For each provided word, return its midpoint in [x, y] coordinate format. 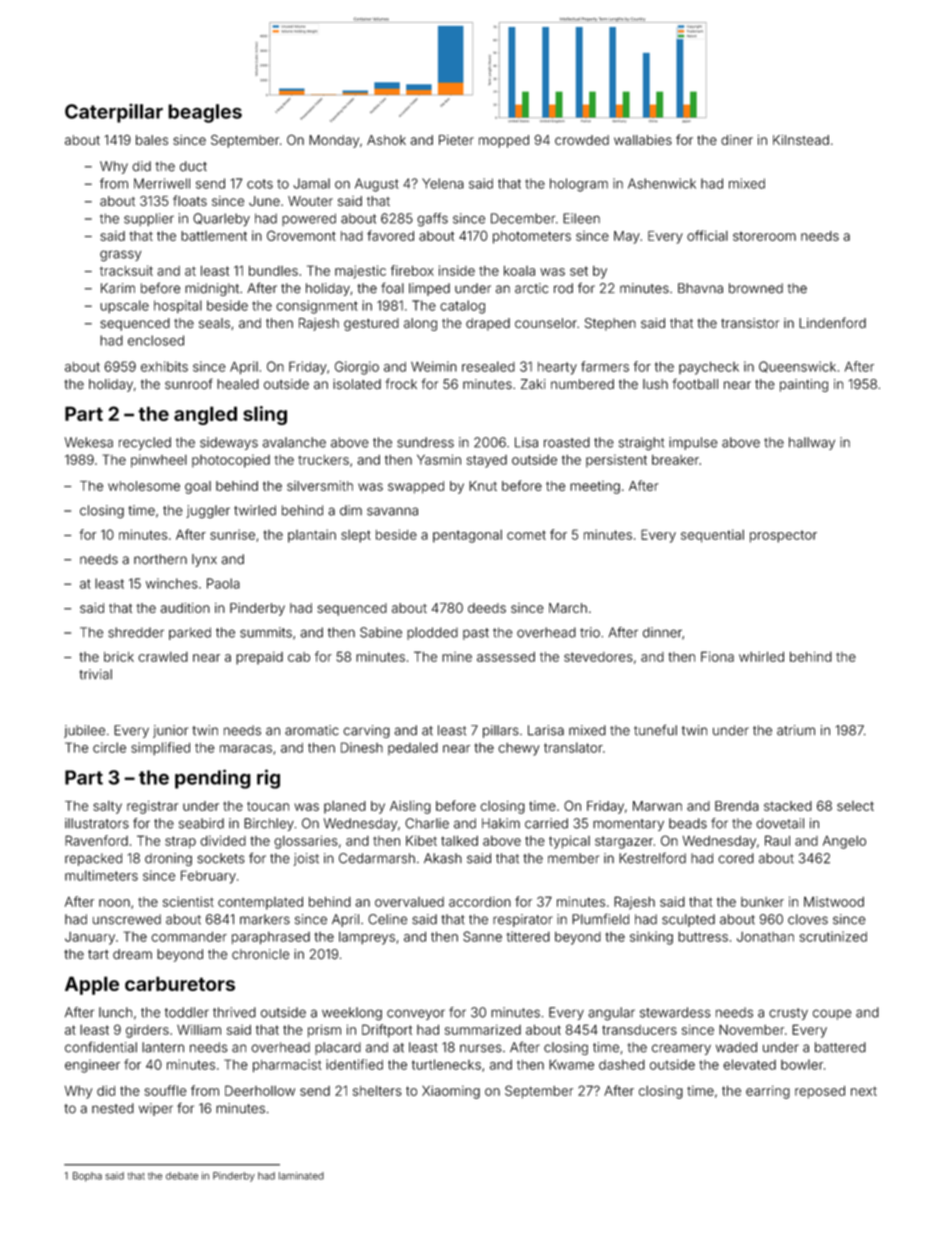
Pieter [456, 140]
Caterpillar [114, 113]
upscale [124, 306]
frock [401, 384]
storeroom [764, 236]
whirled [761, 656]
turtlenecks [446, 1064]
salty [107, 807]
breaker [675, 460]
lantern [163, 1047]
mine [457, 657]
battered [840, 1047]
